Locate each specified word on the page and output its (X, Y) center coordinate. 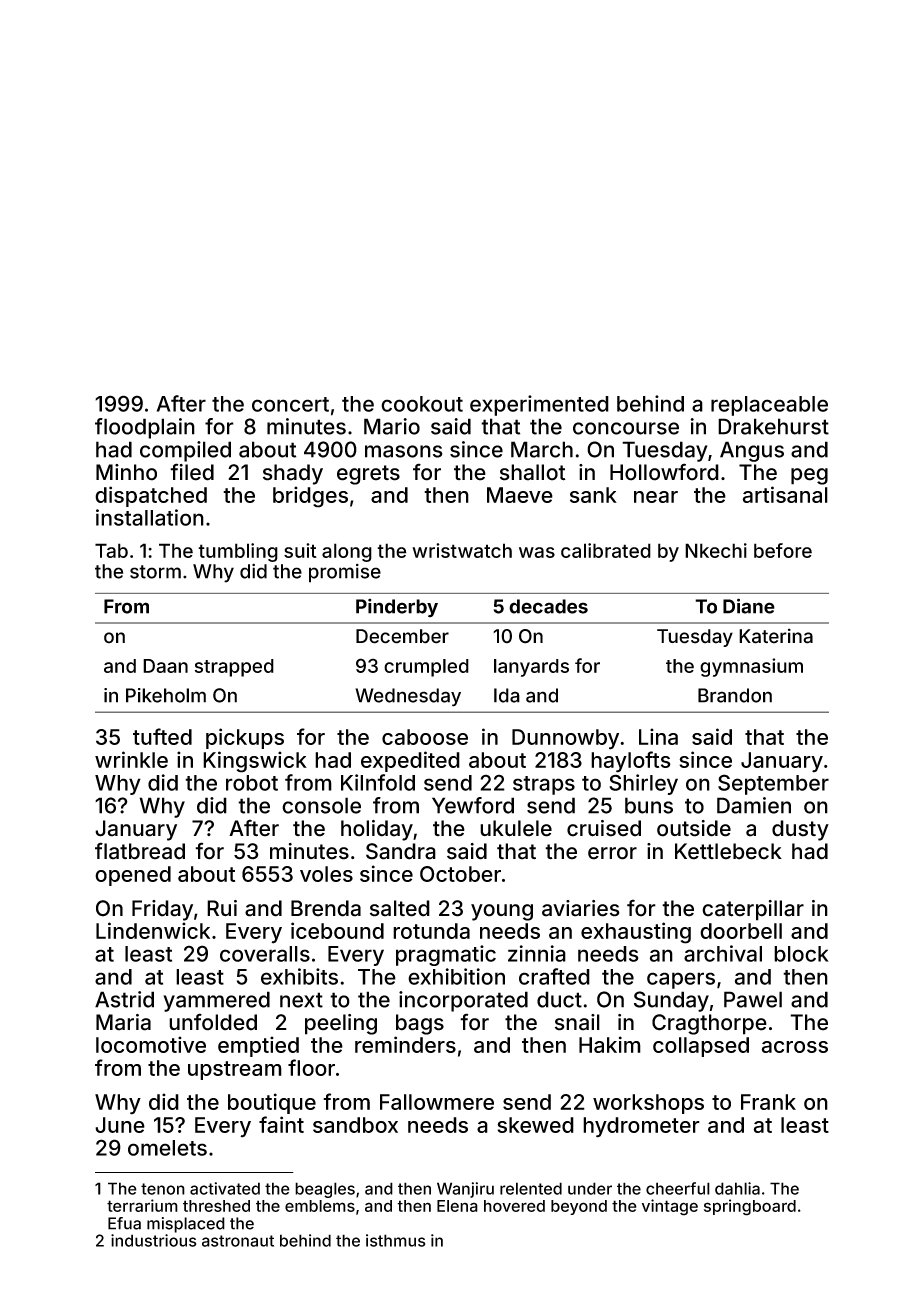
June (120, 1125)
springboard (750, 1207)
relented (531, 1188)
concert (290, 404)
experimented (539, 405)
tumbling (238, 552)
